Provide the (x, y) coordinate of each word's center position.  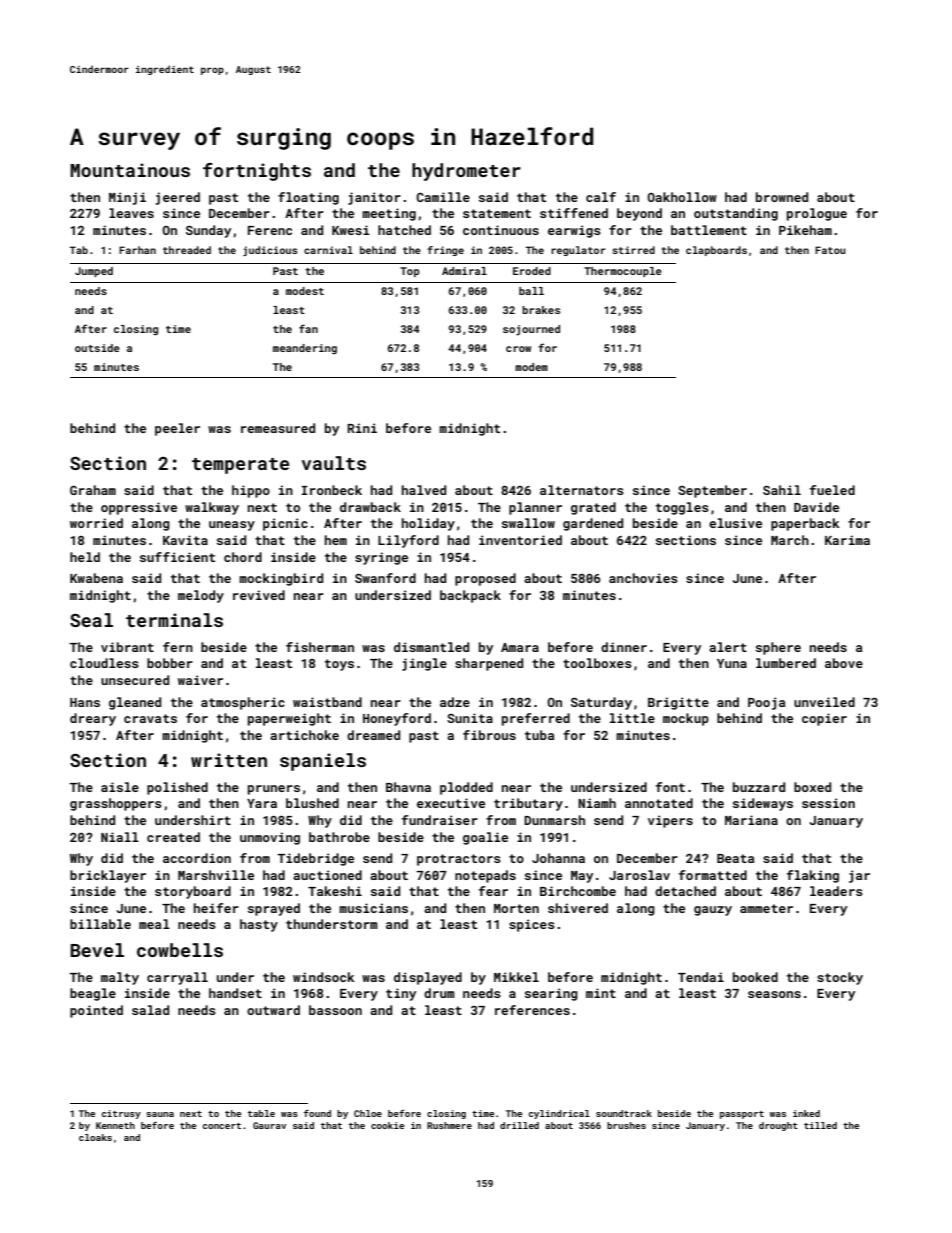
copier (824, 719)
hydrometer (466, 172)
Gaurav (269, 1125)
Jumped (94, 272)
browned (782, 197)
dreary (93, 719)
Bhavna (408, 787)
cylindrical (559, 1114)
